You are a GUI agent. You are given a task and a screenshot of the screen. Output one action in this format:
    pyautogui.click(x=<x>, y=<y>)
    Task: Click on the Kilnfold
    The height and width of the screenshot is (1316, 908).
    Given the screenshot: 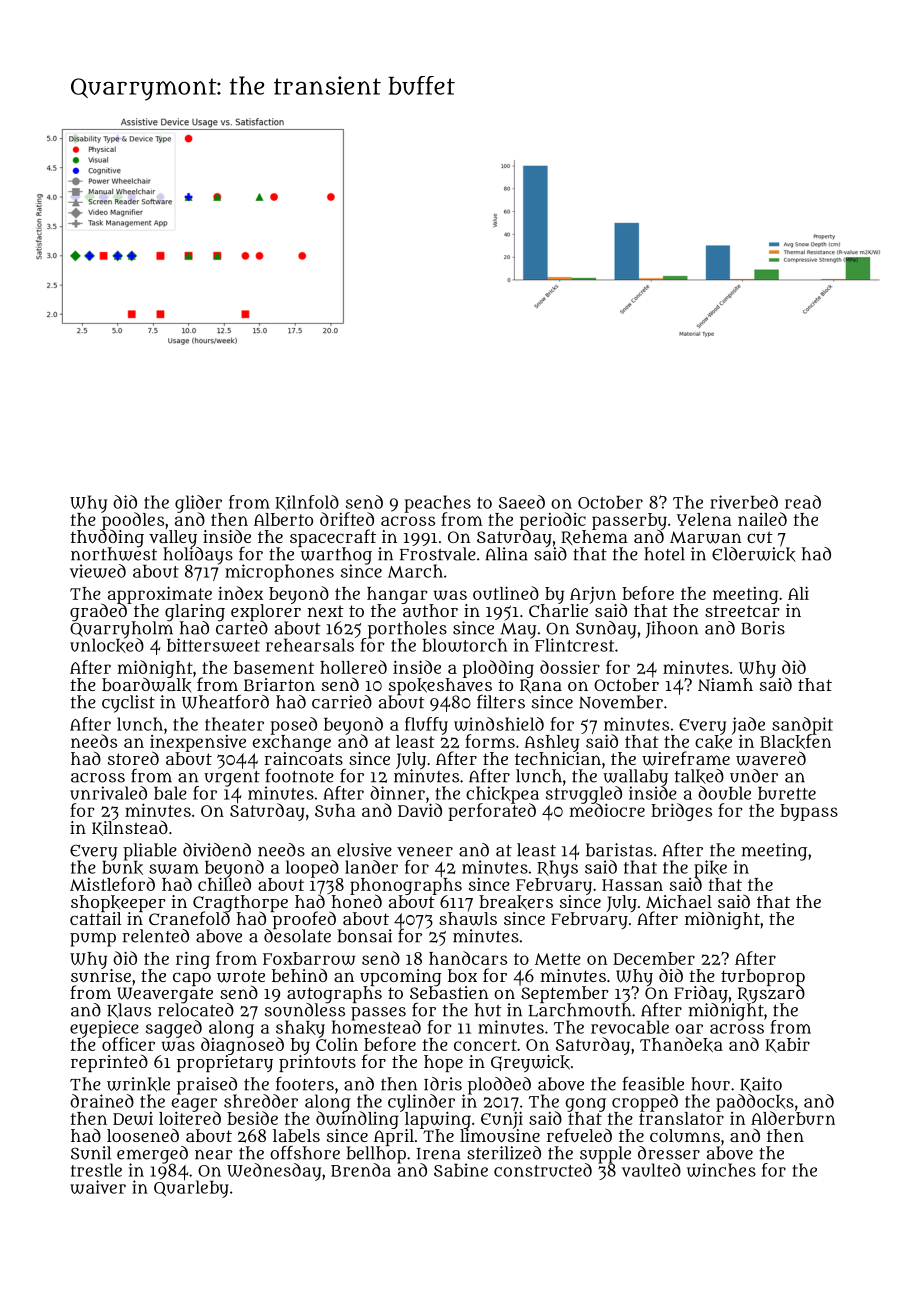 What is the action you would take?
    pyautogui.click(x=307, y=503)
